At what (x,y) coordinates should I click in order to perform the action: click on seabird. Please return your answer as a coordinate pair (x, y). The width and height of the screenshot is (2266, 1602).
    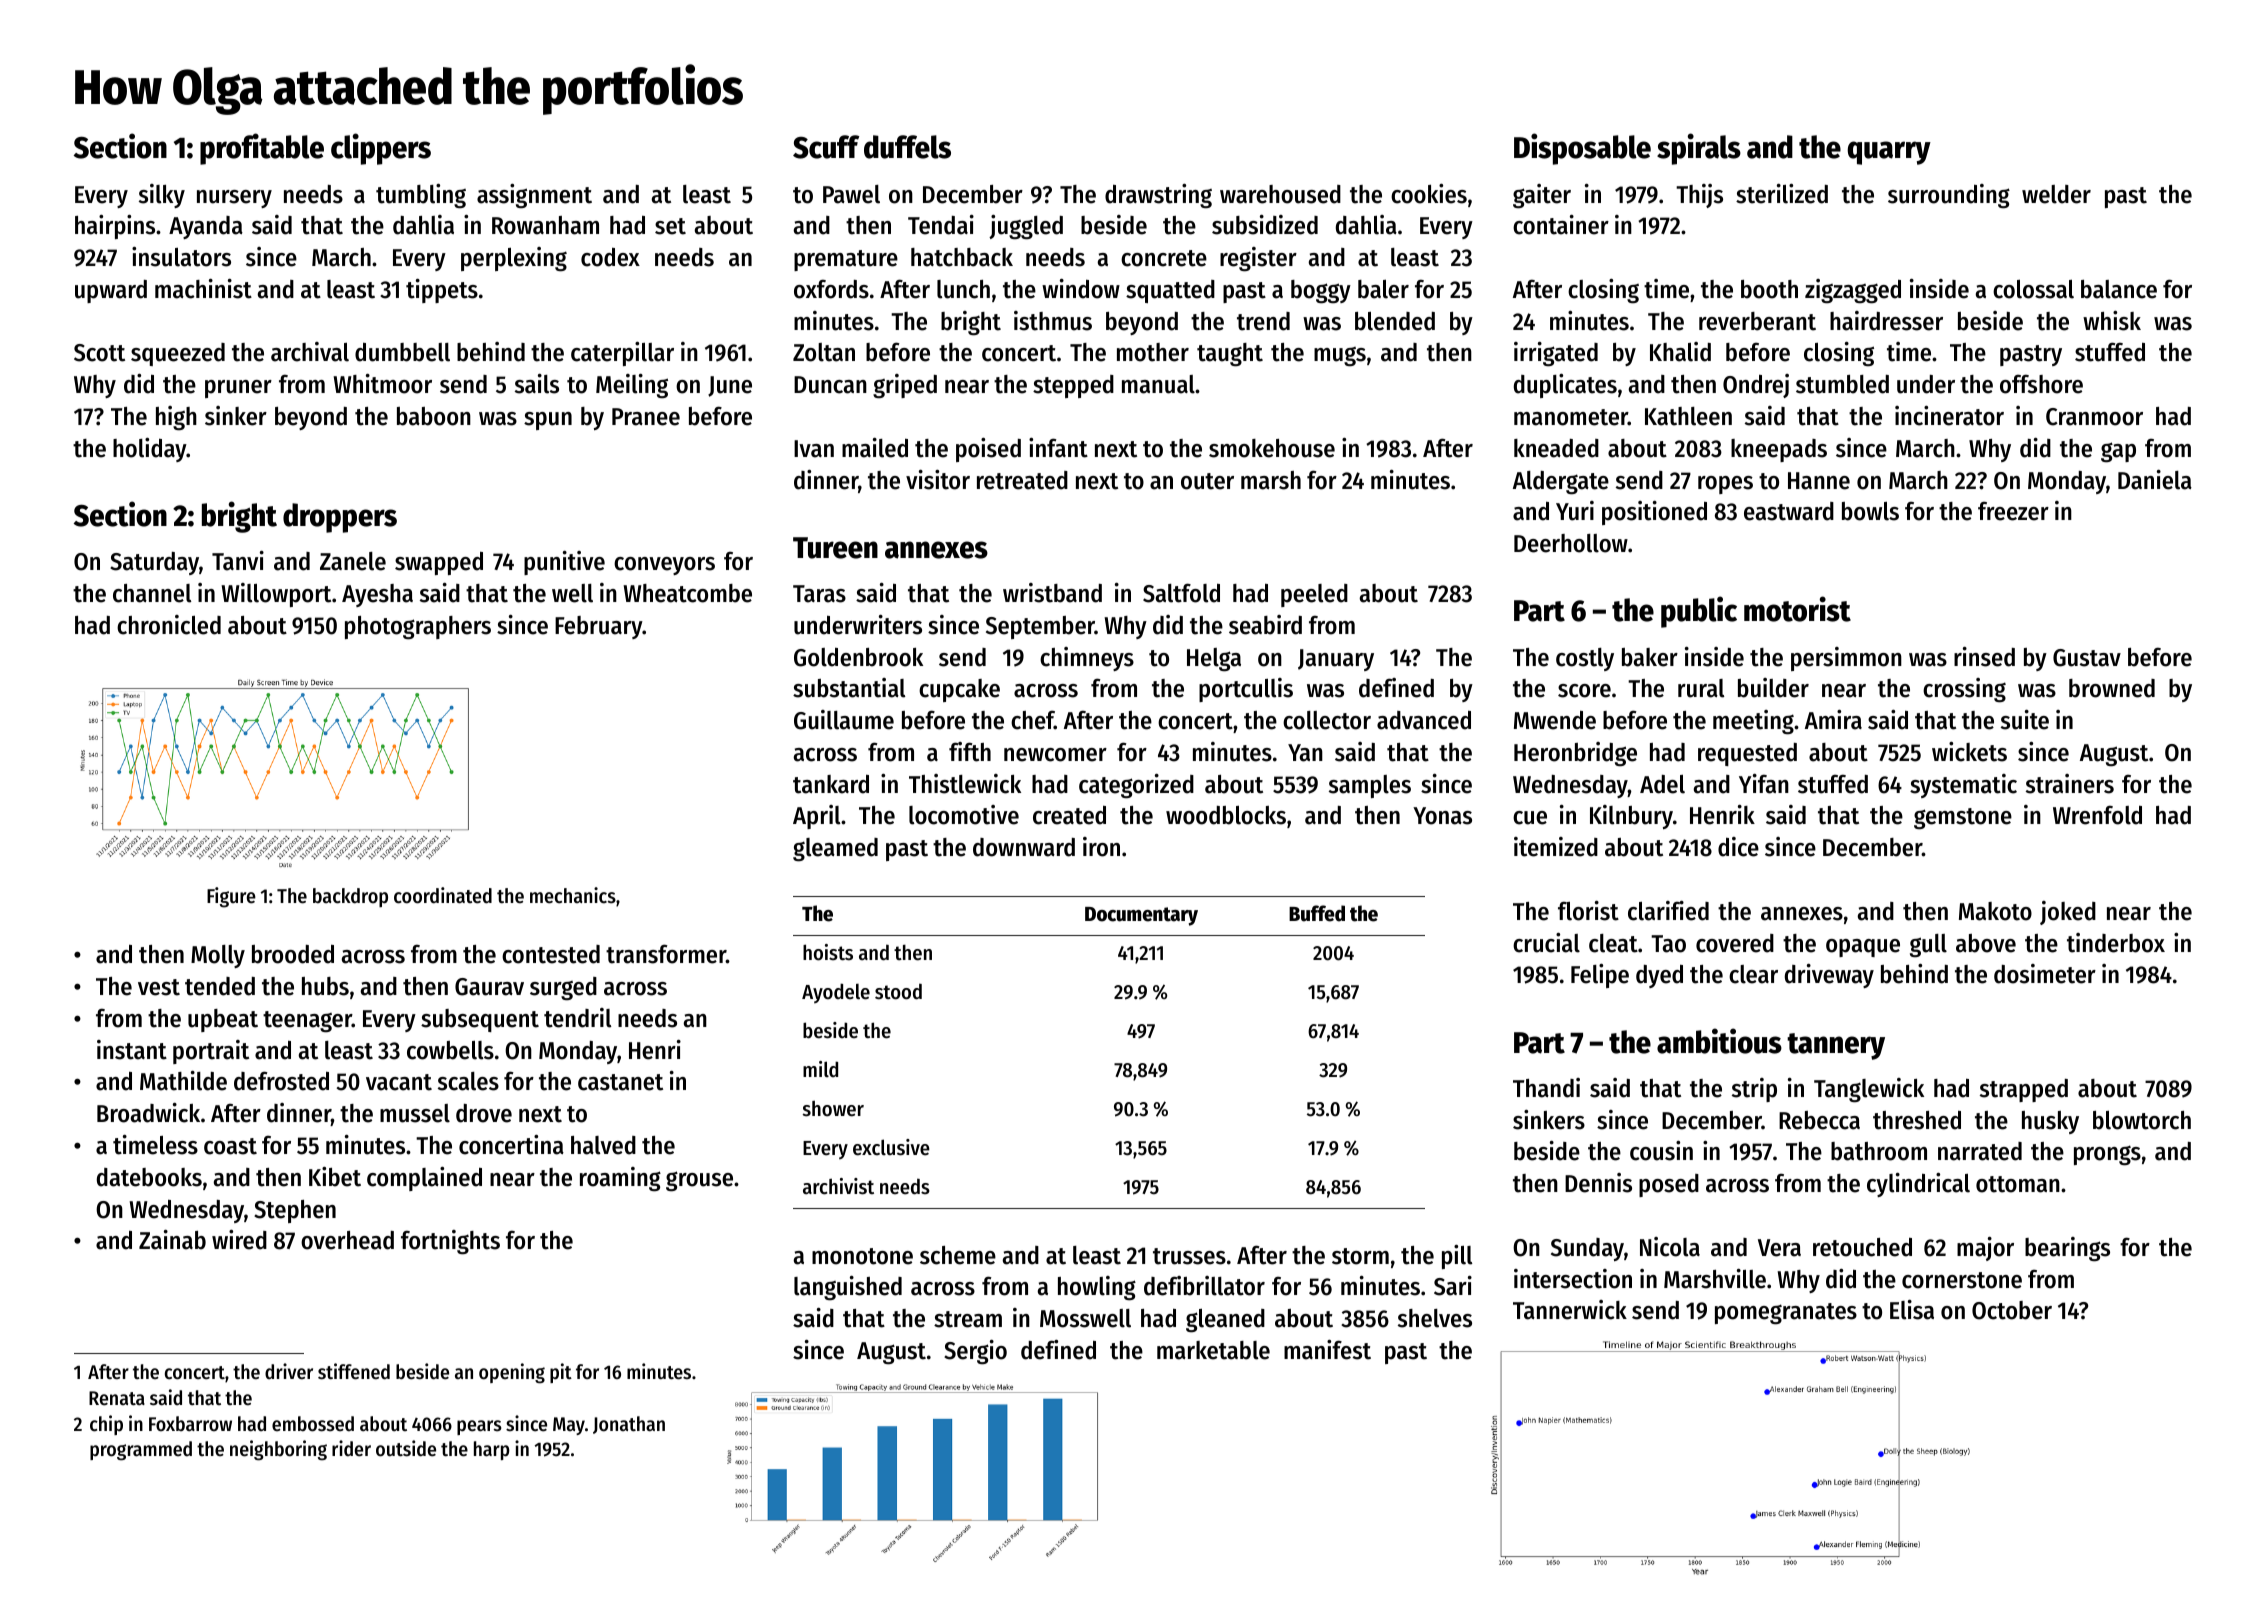
    Looking at the image, I should click on (1265, 625).
